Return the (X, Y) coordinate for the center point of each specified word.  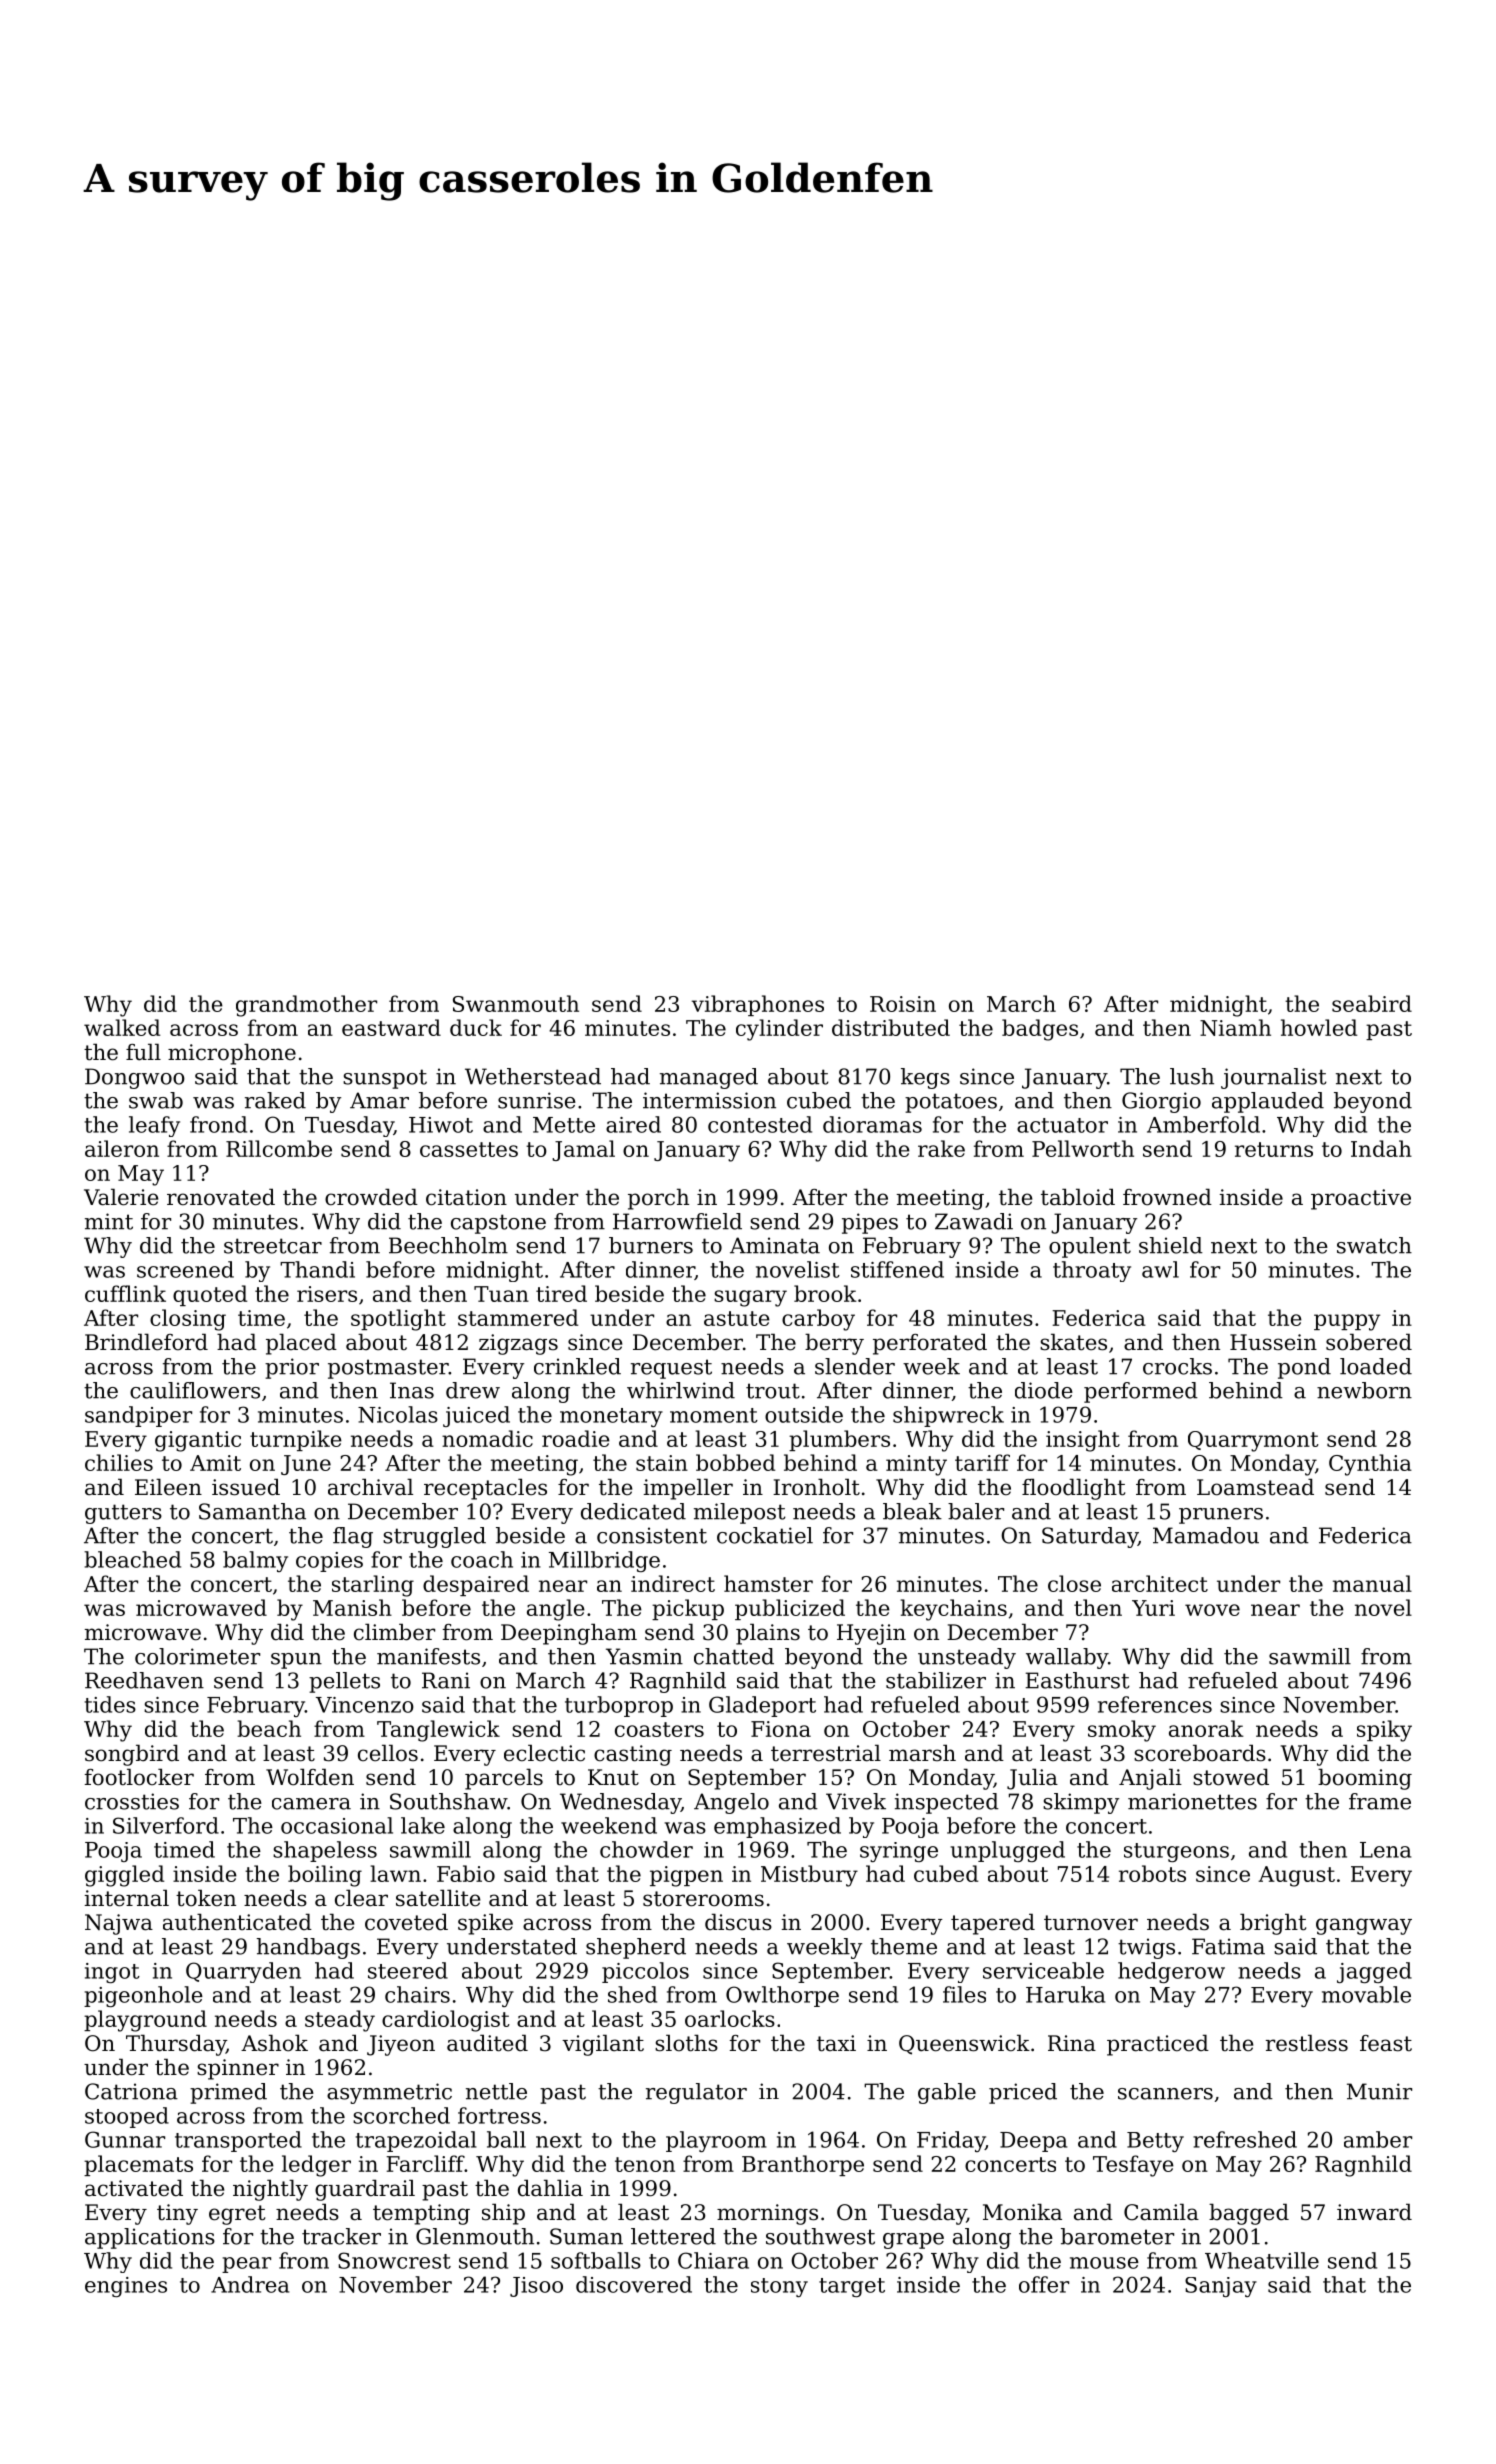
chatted (734, 1656)
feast (1386, 2043)
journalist (1274, 1078)
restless (1307, 2043)
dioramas (872, 1124)
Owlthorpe (782, 1996)
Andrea (250, 2284)
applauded (1268, 1102)
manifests (428, 1656)
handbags (308, 1948)
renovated (221, 1197)
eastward (391, 1027)
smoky (1122, 1731)
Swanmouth (516, 1003)
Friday (951, 2141)
